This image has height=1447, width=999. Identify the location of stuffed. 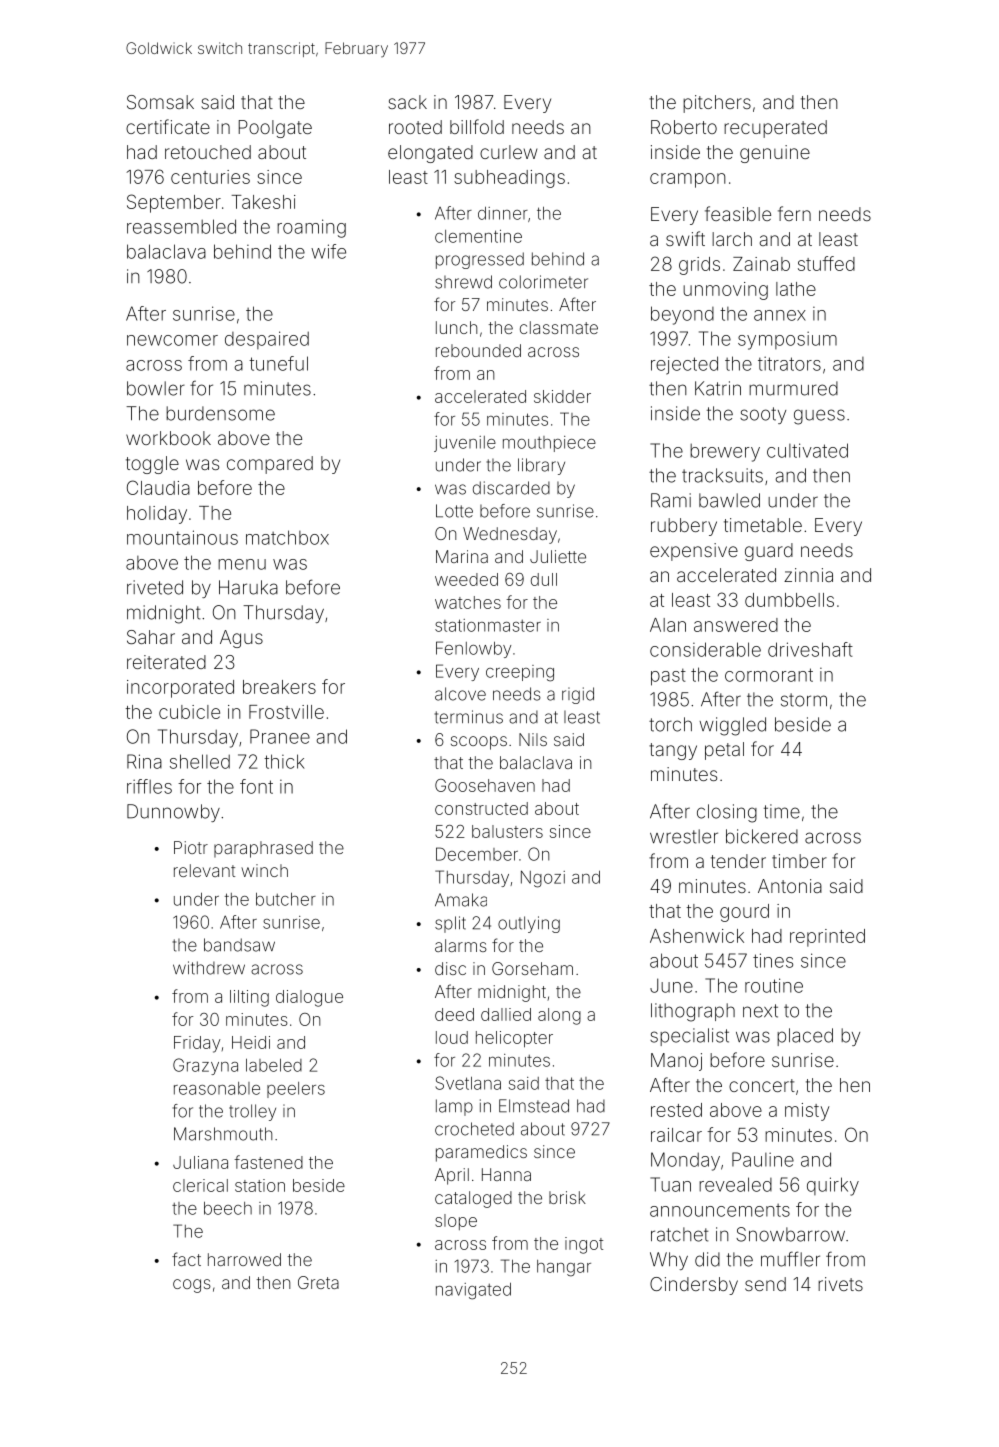
(826, 263).
